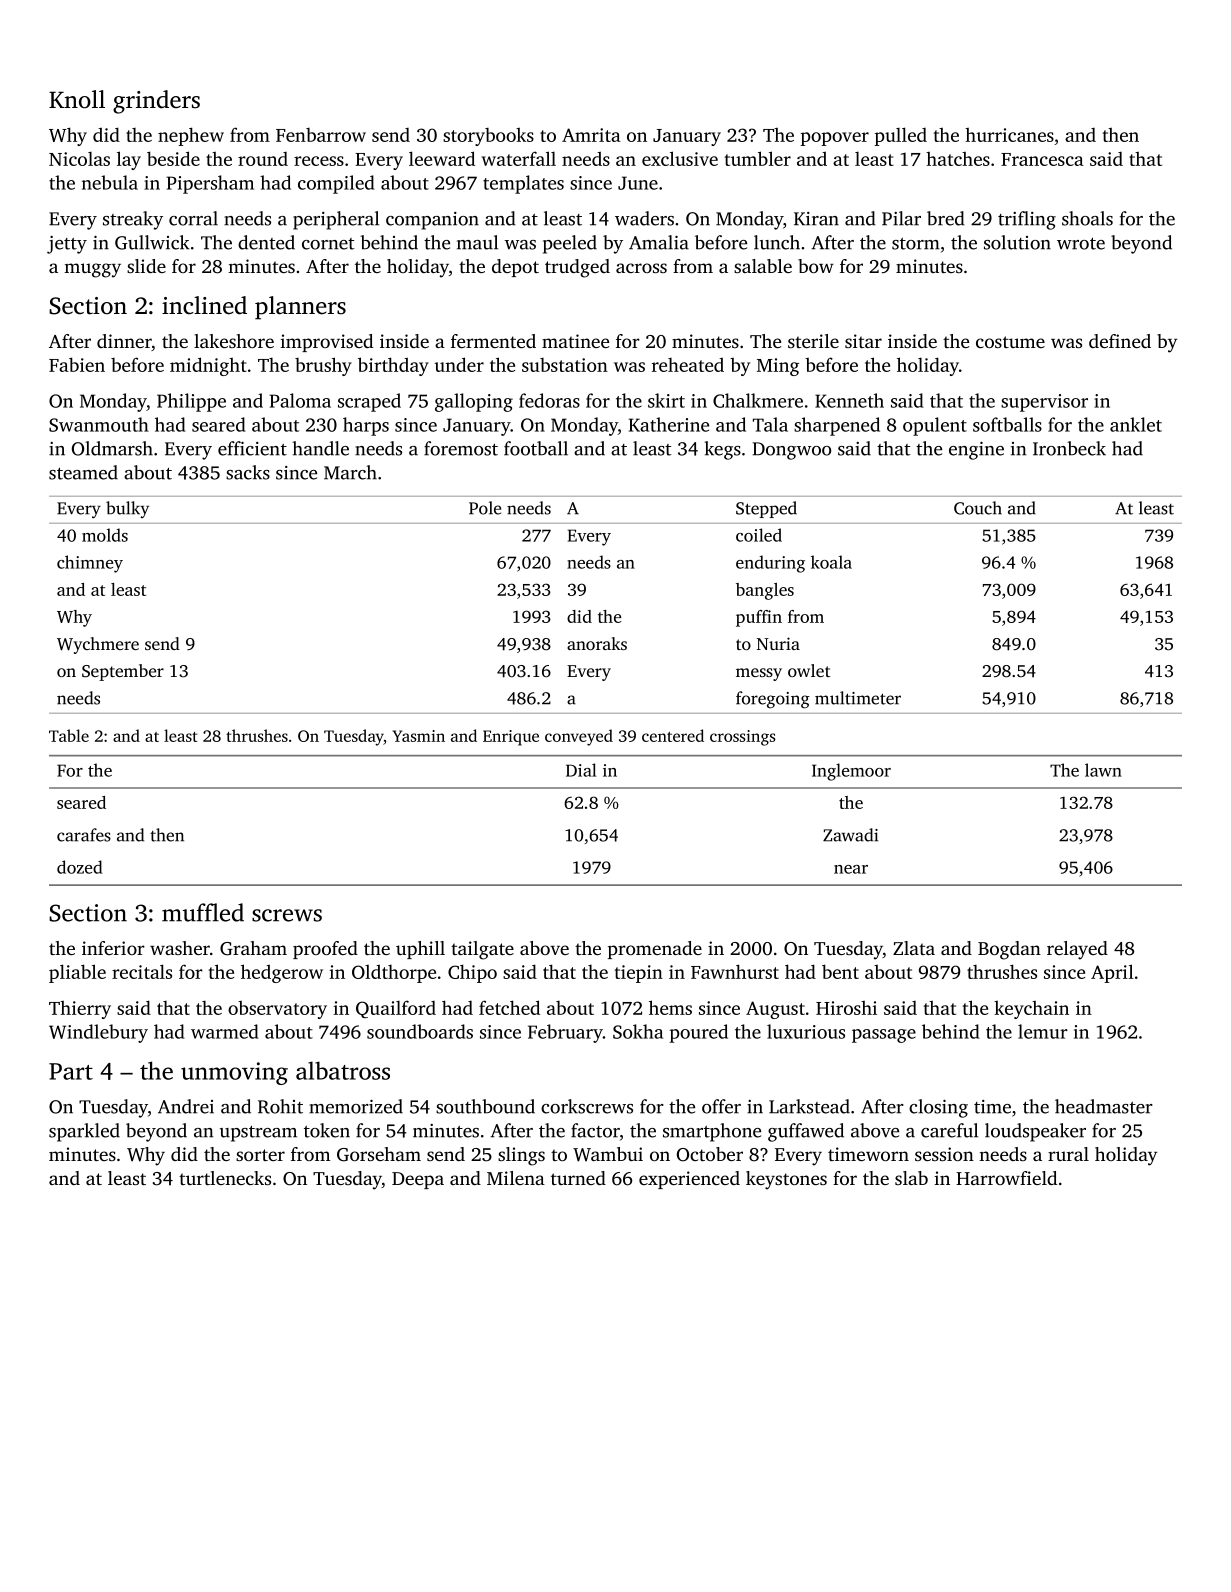 Image resolution: width=1231 pixels, height=1592 pixels. I want to click on pliable, so click(77, 973).
